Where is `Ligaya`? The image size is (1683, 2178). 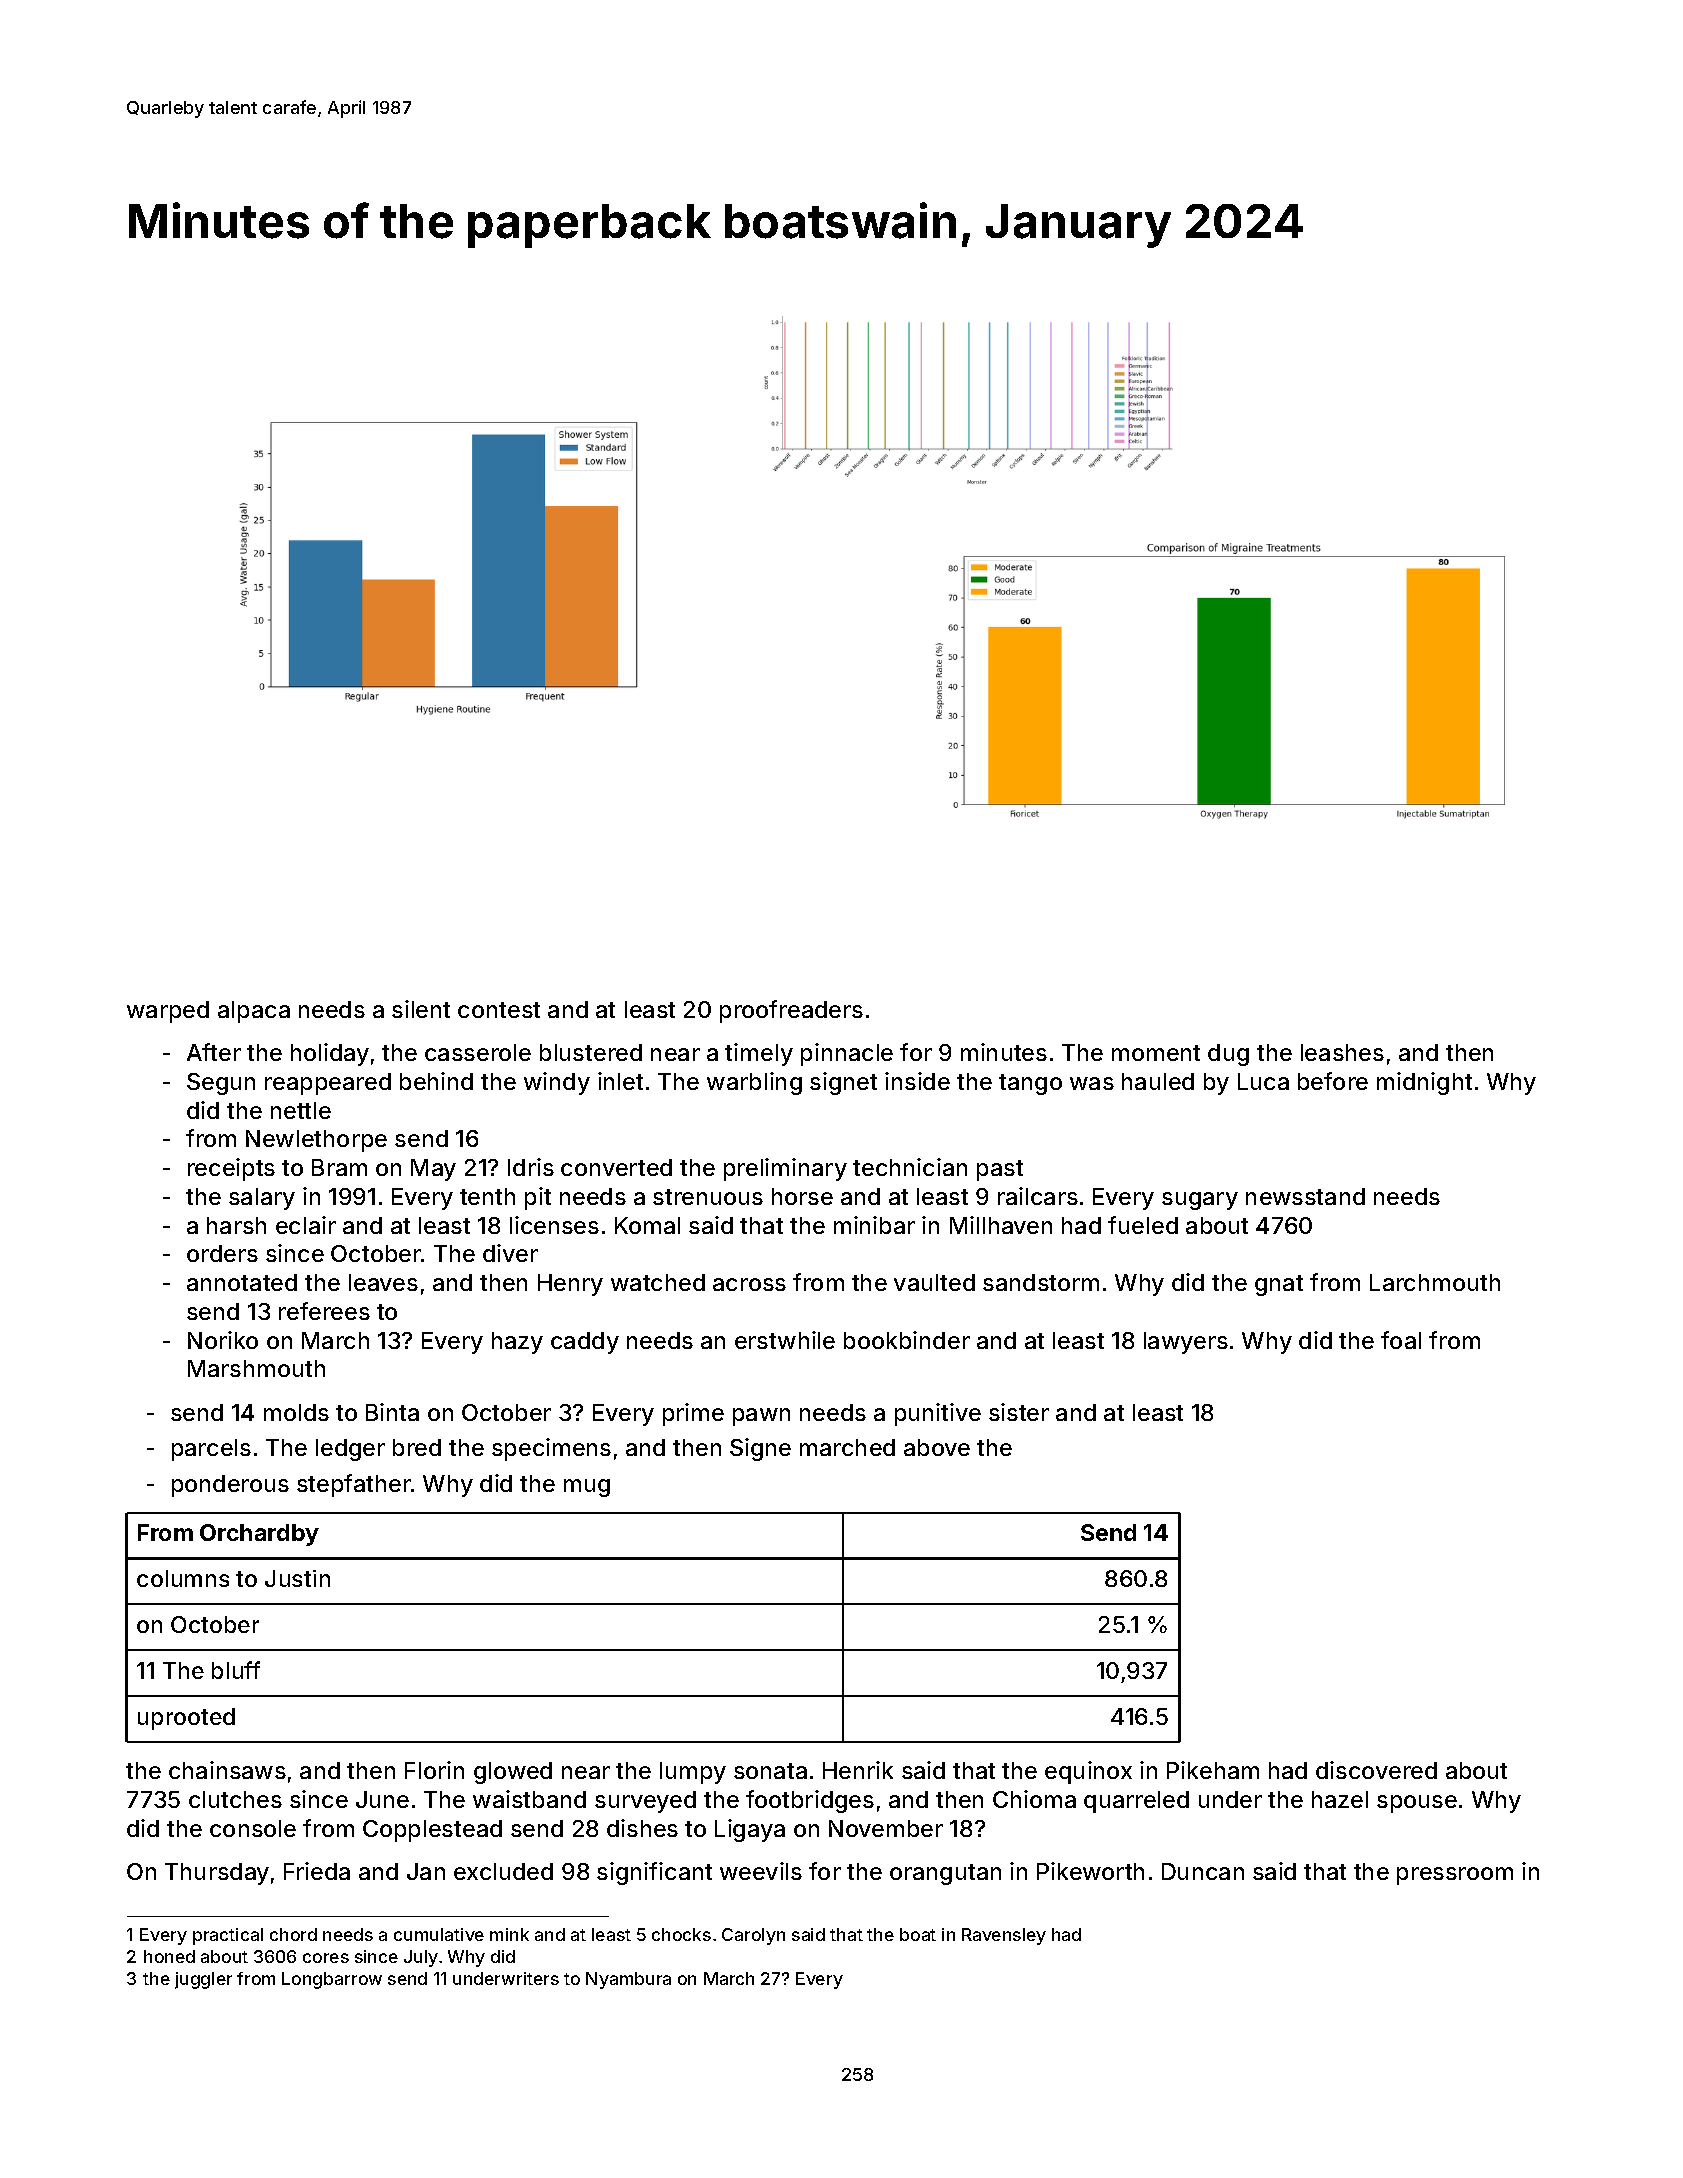
Ligaya is located at coordinates (750, 1830).
